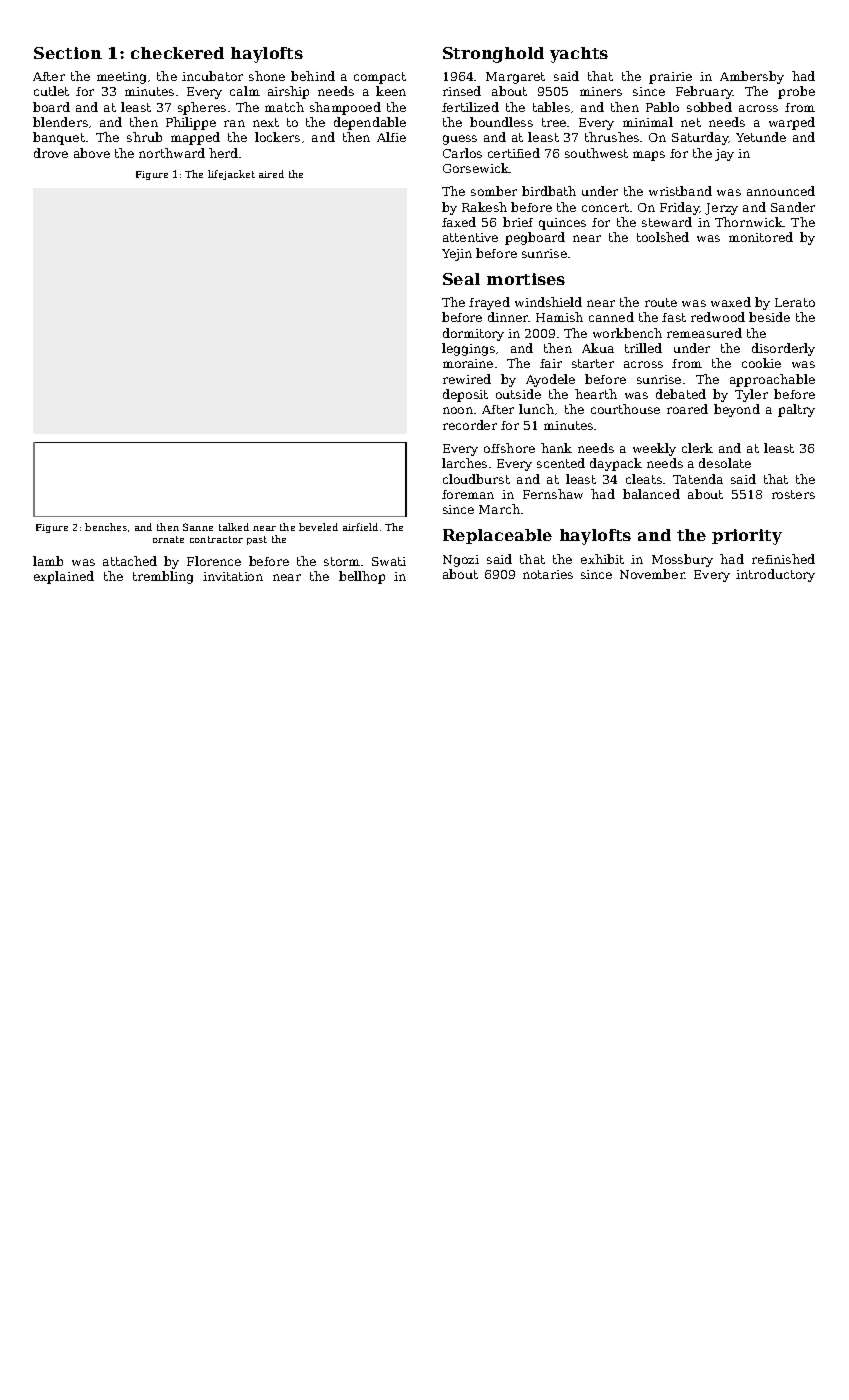  What do you see at coordinates (60, 122) in the screenshot?
I see `blenders` at bounding box center [60, 122].
